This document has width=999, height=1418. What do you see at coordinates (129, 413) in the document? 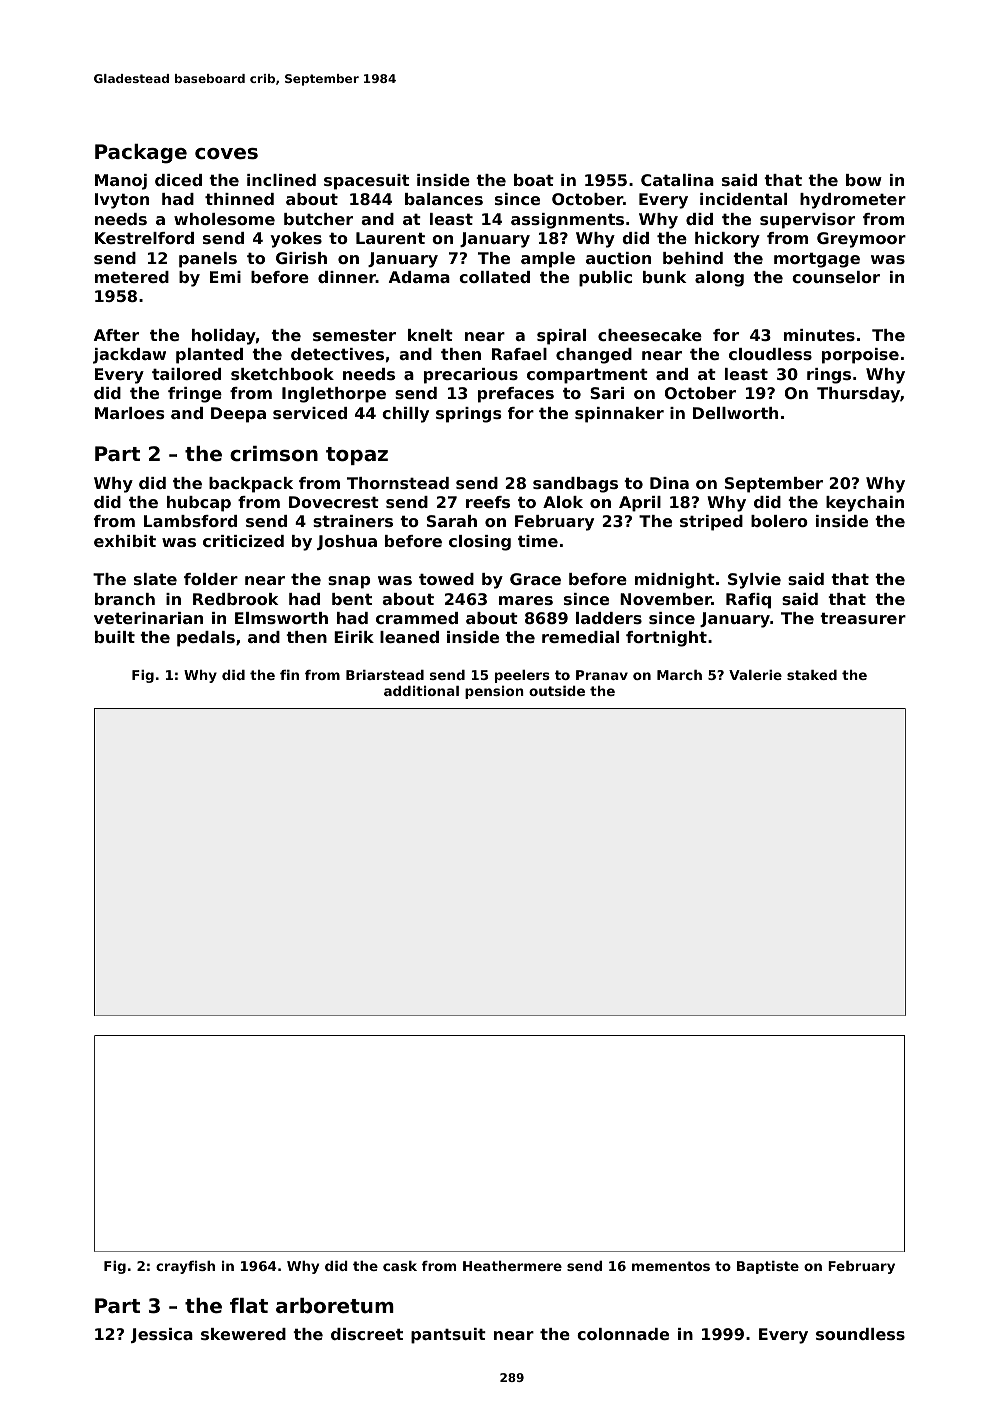
I see `Marloes` at bounding box center [129, 413].
